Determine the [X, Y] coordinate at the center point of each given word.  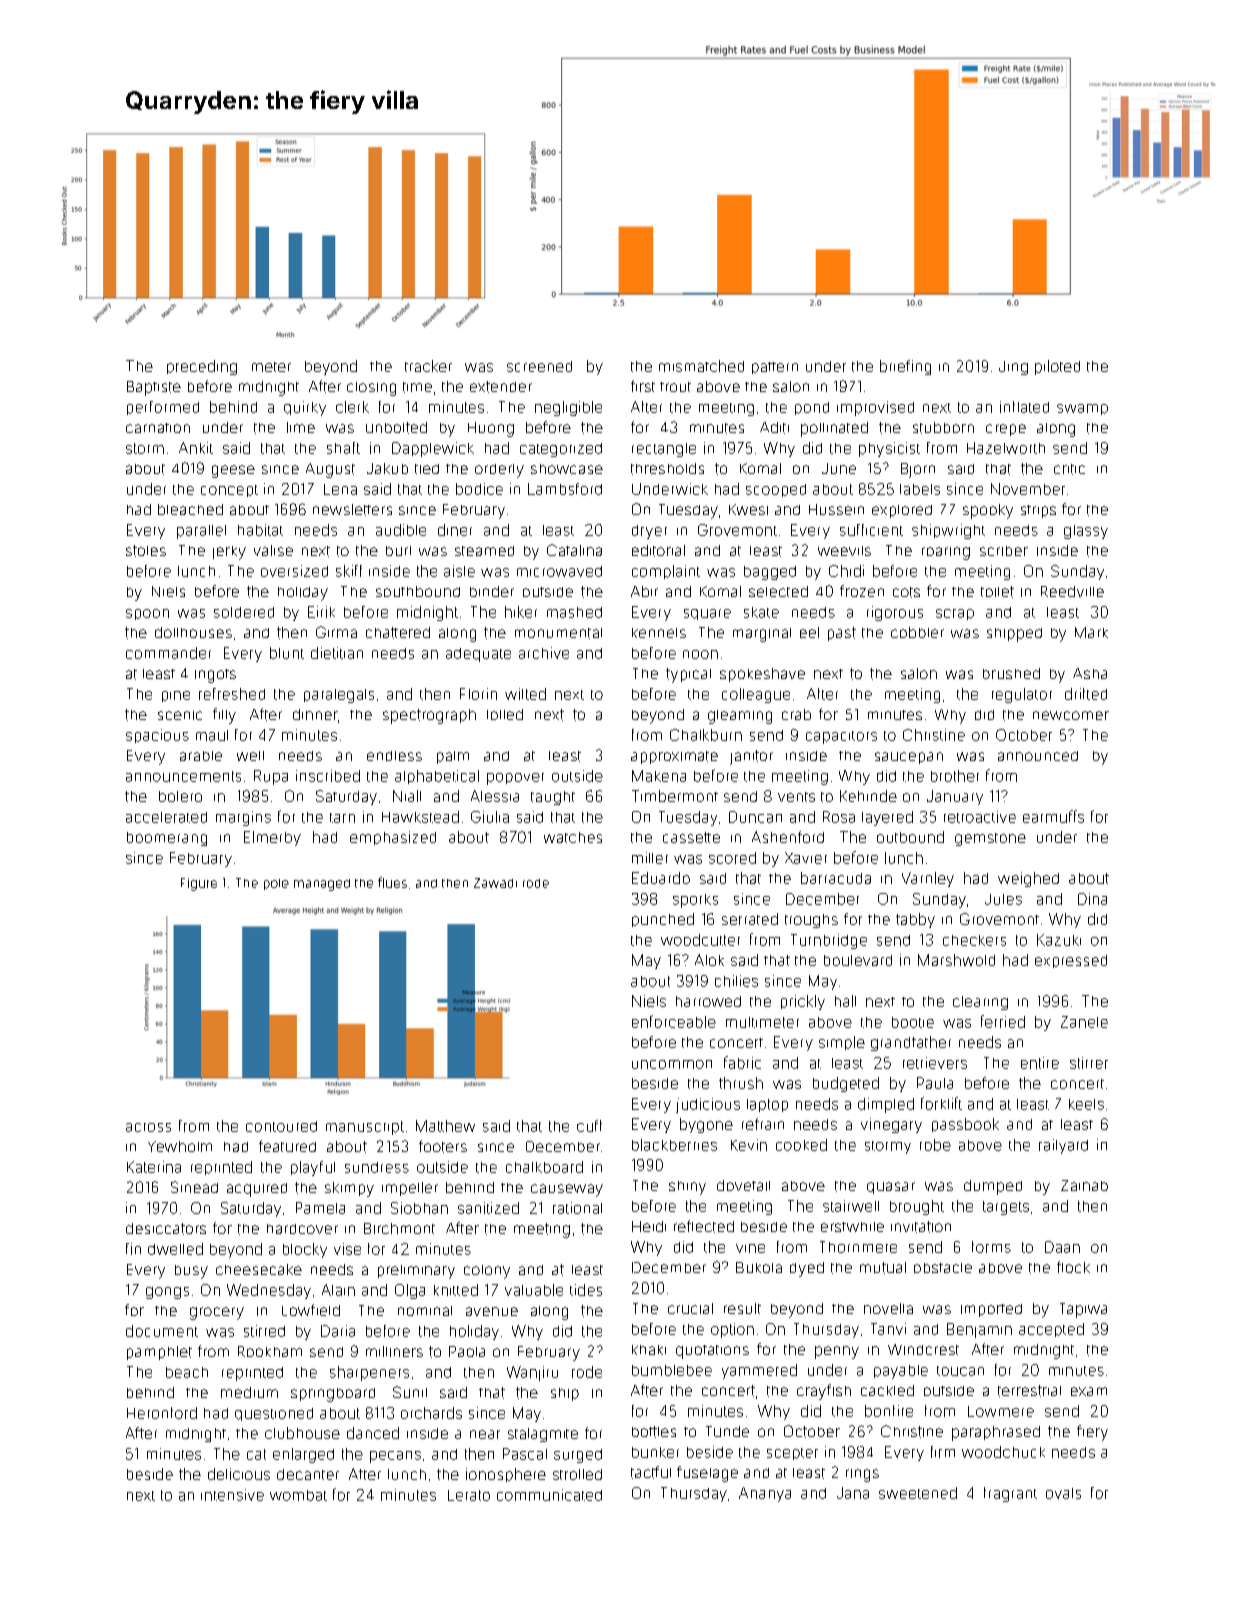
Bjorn [918, 470]
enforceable [674, 1021]
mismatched [701, 366]
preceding [202, 367]
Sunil [410, 1392]
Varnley [928, 879]
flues [392, 882]
